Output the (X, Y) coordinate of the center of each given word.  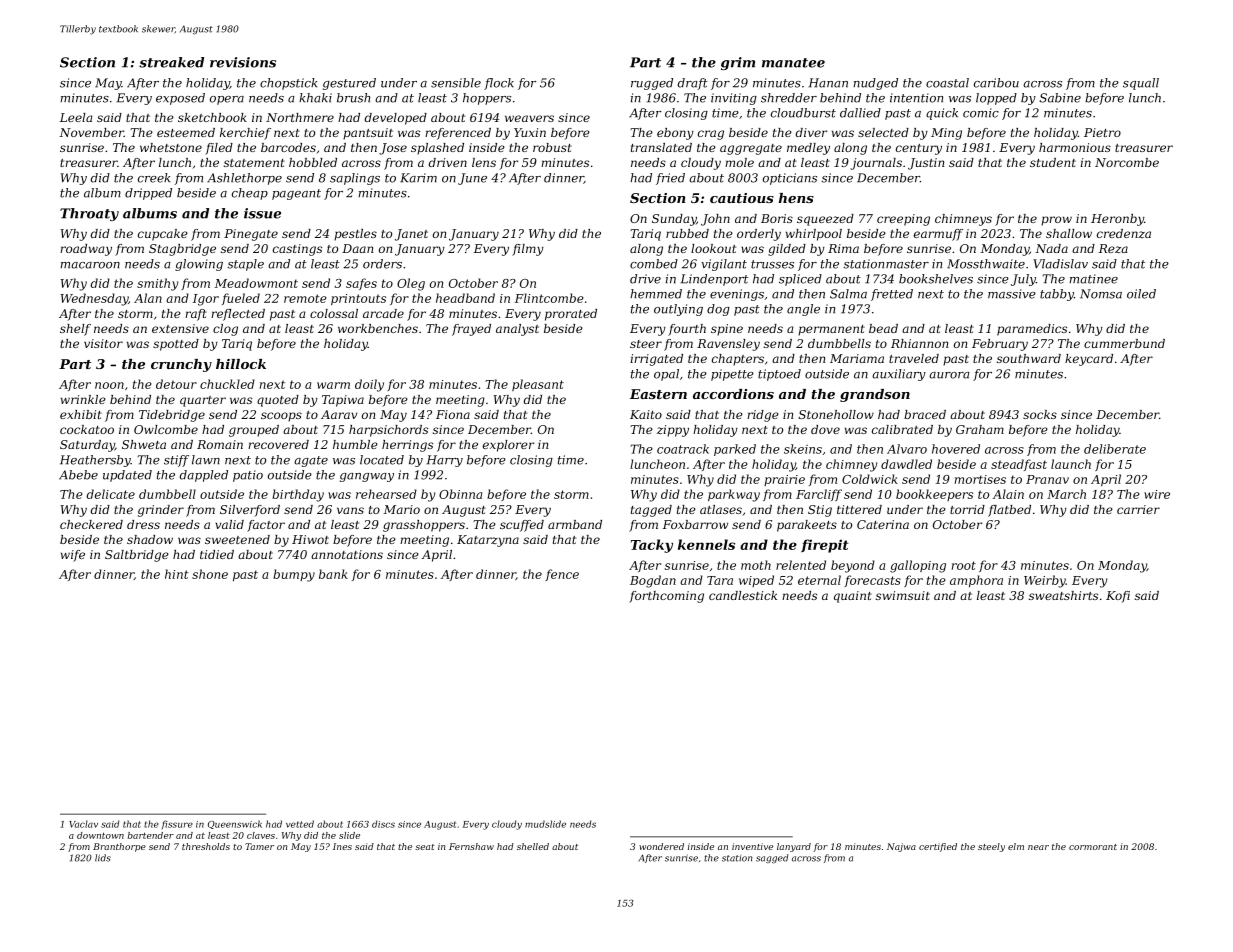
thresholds (206, 846)
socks (1040, 414)
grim (738, 63)
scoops (281, 417)
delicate (110, 494)
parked (735, 450)
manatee (793, 63)
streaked (171, 62)
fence (562, 575)
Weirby (1045, 581)
